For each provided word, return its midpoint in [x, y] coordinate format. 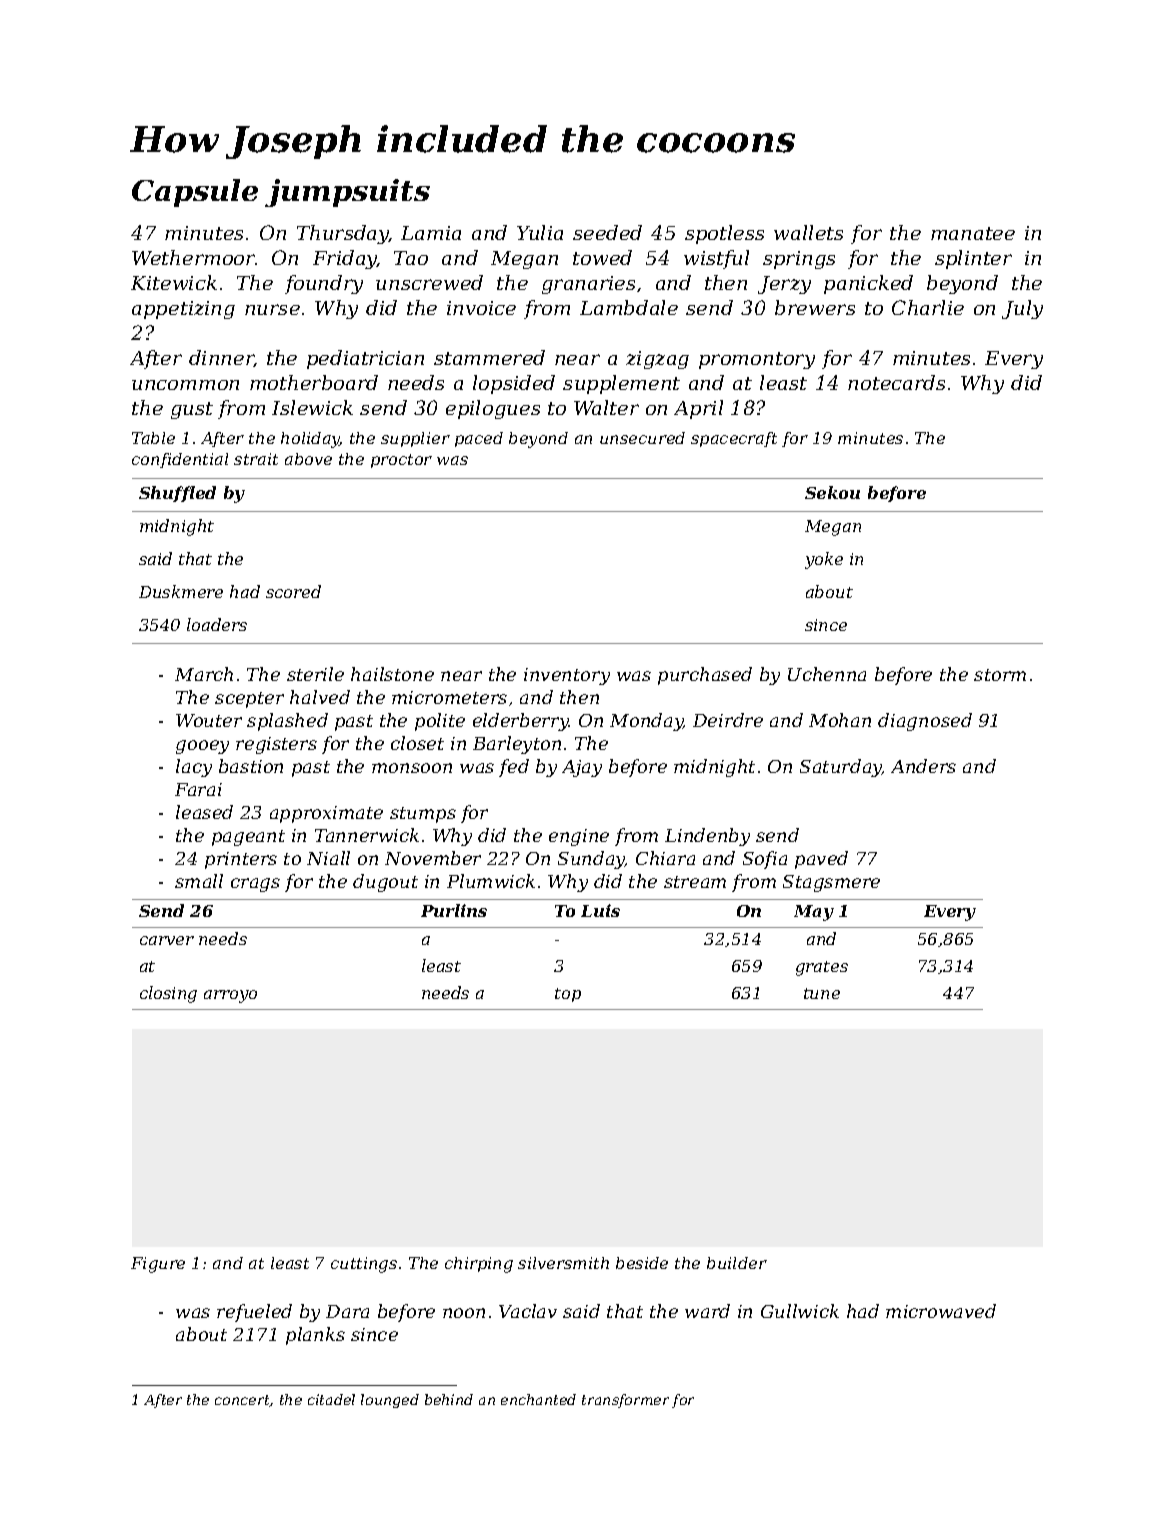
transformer [625, 1401]
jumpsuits [347, 193]
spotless [724, 234]
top [568, 995]
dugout [385, 883]
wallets [808, 232]
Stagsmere [831, 883]
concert [242, 1401]
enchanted [538, 1399]
